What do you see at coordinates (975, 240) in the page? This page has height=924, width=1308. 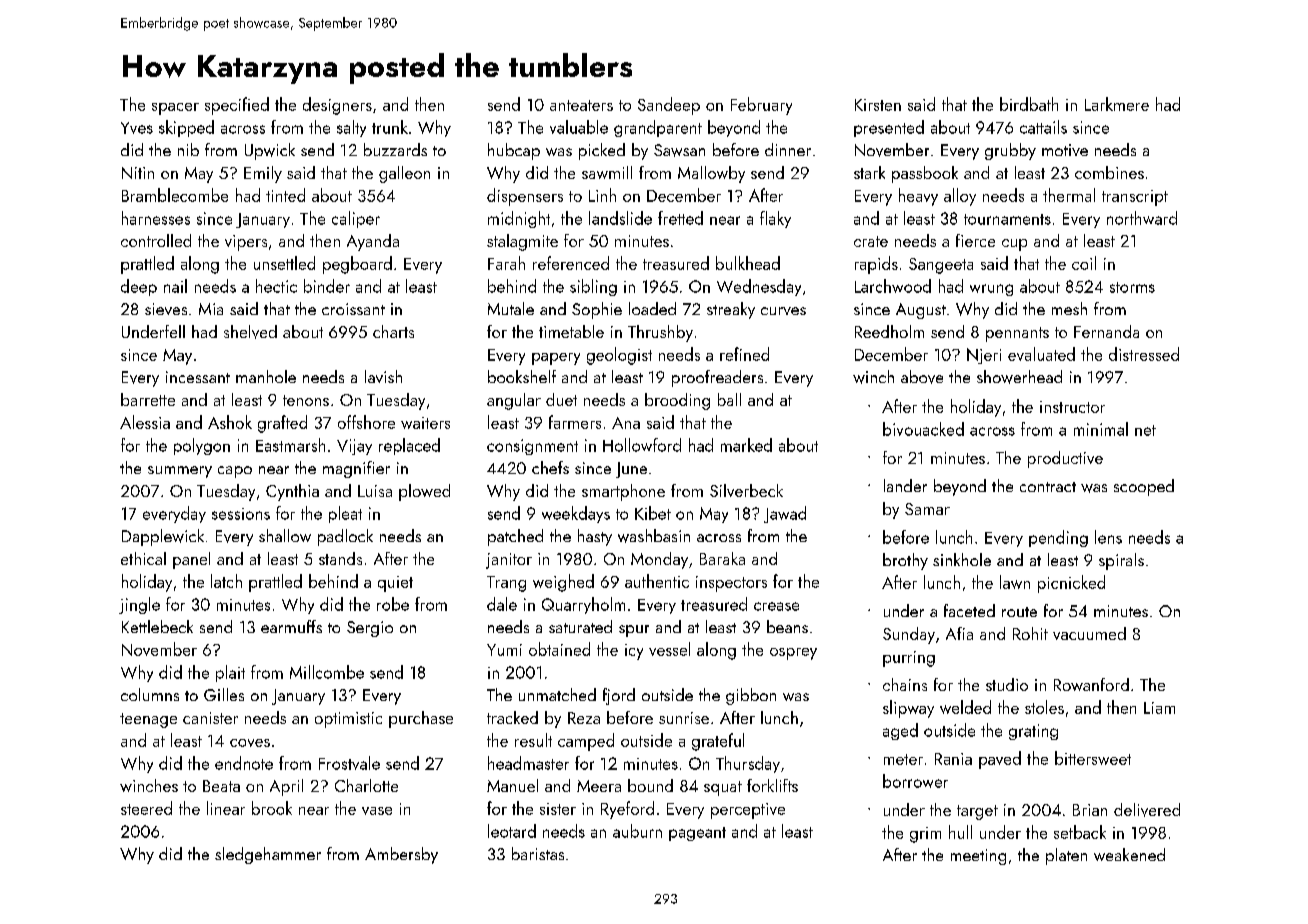 I see `fierce` at bounding box center [975, 240].
